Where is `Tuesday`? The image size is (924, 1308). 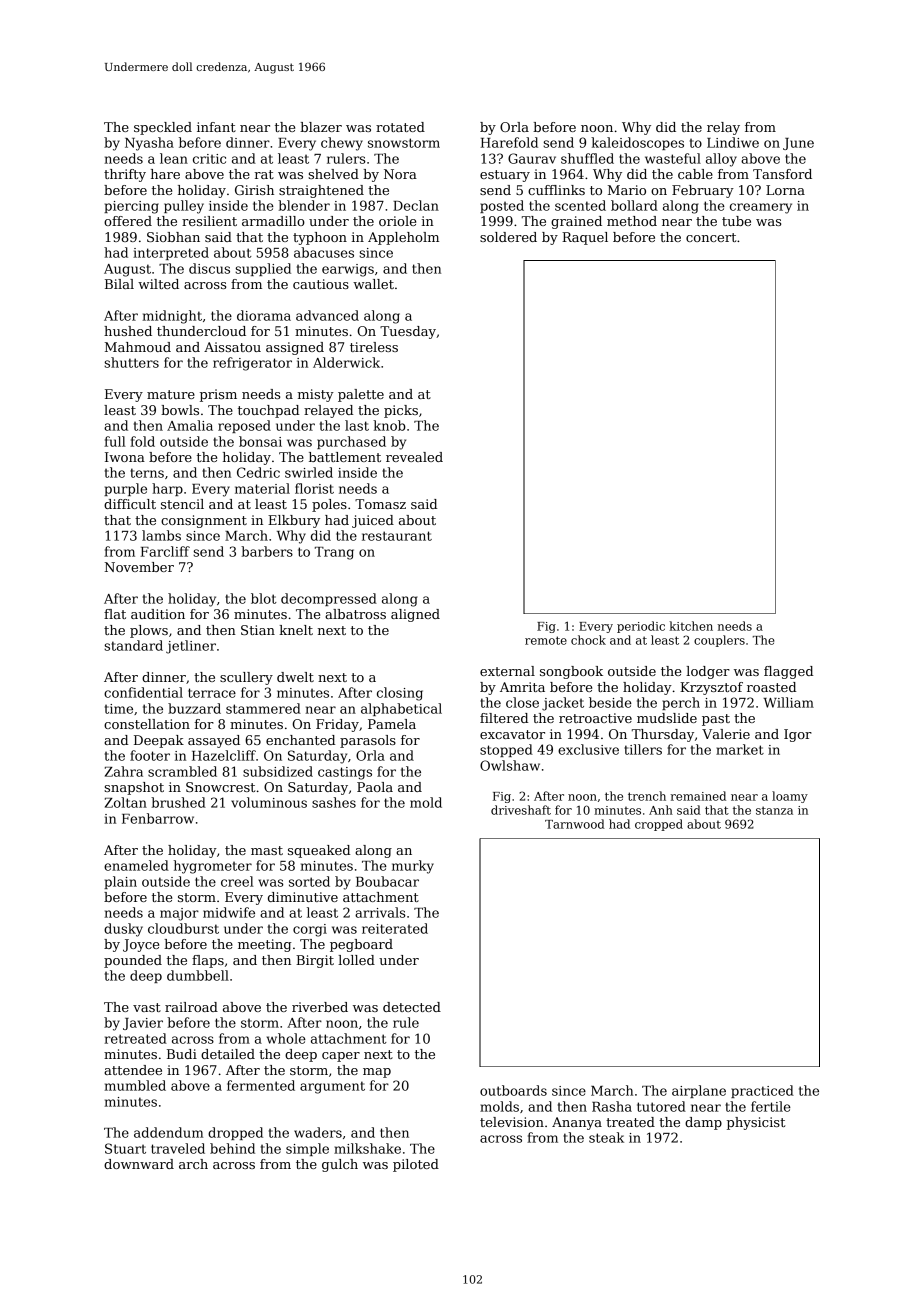
Tuesday is located at coordinates (408, 332).
